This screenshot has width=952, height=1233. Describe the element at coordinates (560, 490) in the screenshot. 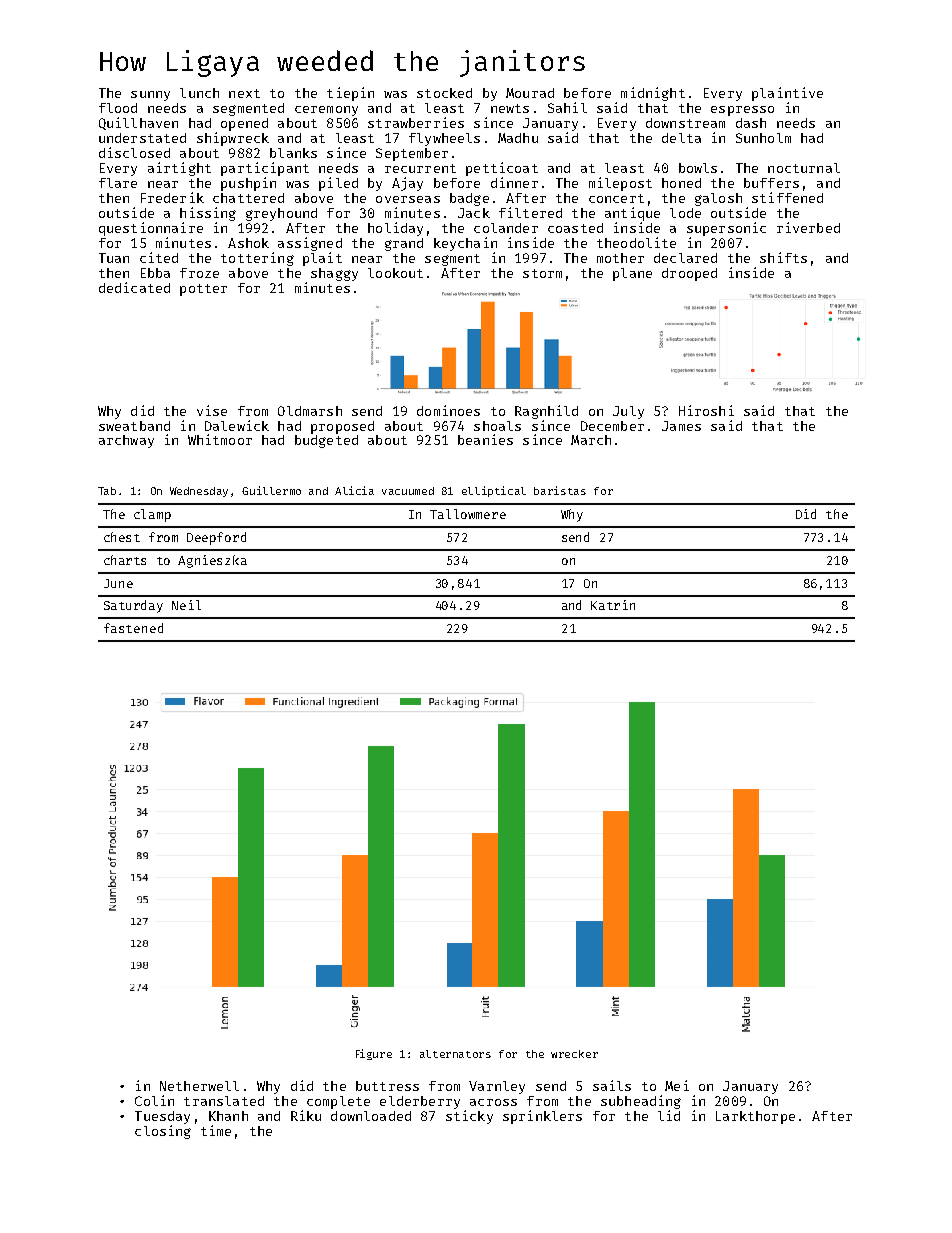

I see `baristas` at that location.
